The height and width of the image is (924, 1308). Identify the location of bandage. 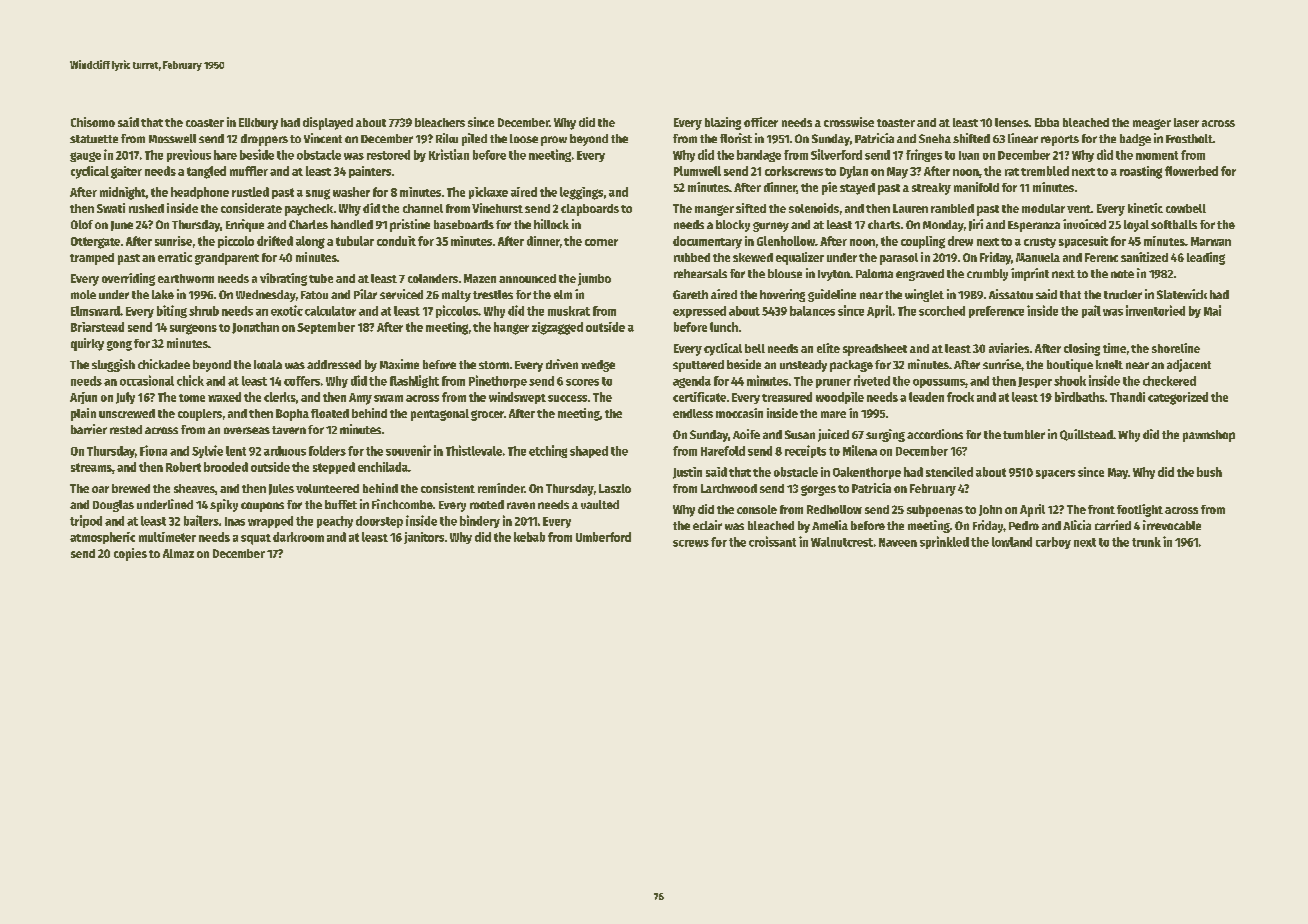
(759, 156).
